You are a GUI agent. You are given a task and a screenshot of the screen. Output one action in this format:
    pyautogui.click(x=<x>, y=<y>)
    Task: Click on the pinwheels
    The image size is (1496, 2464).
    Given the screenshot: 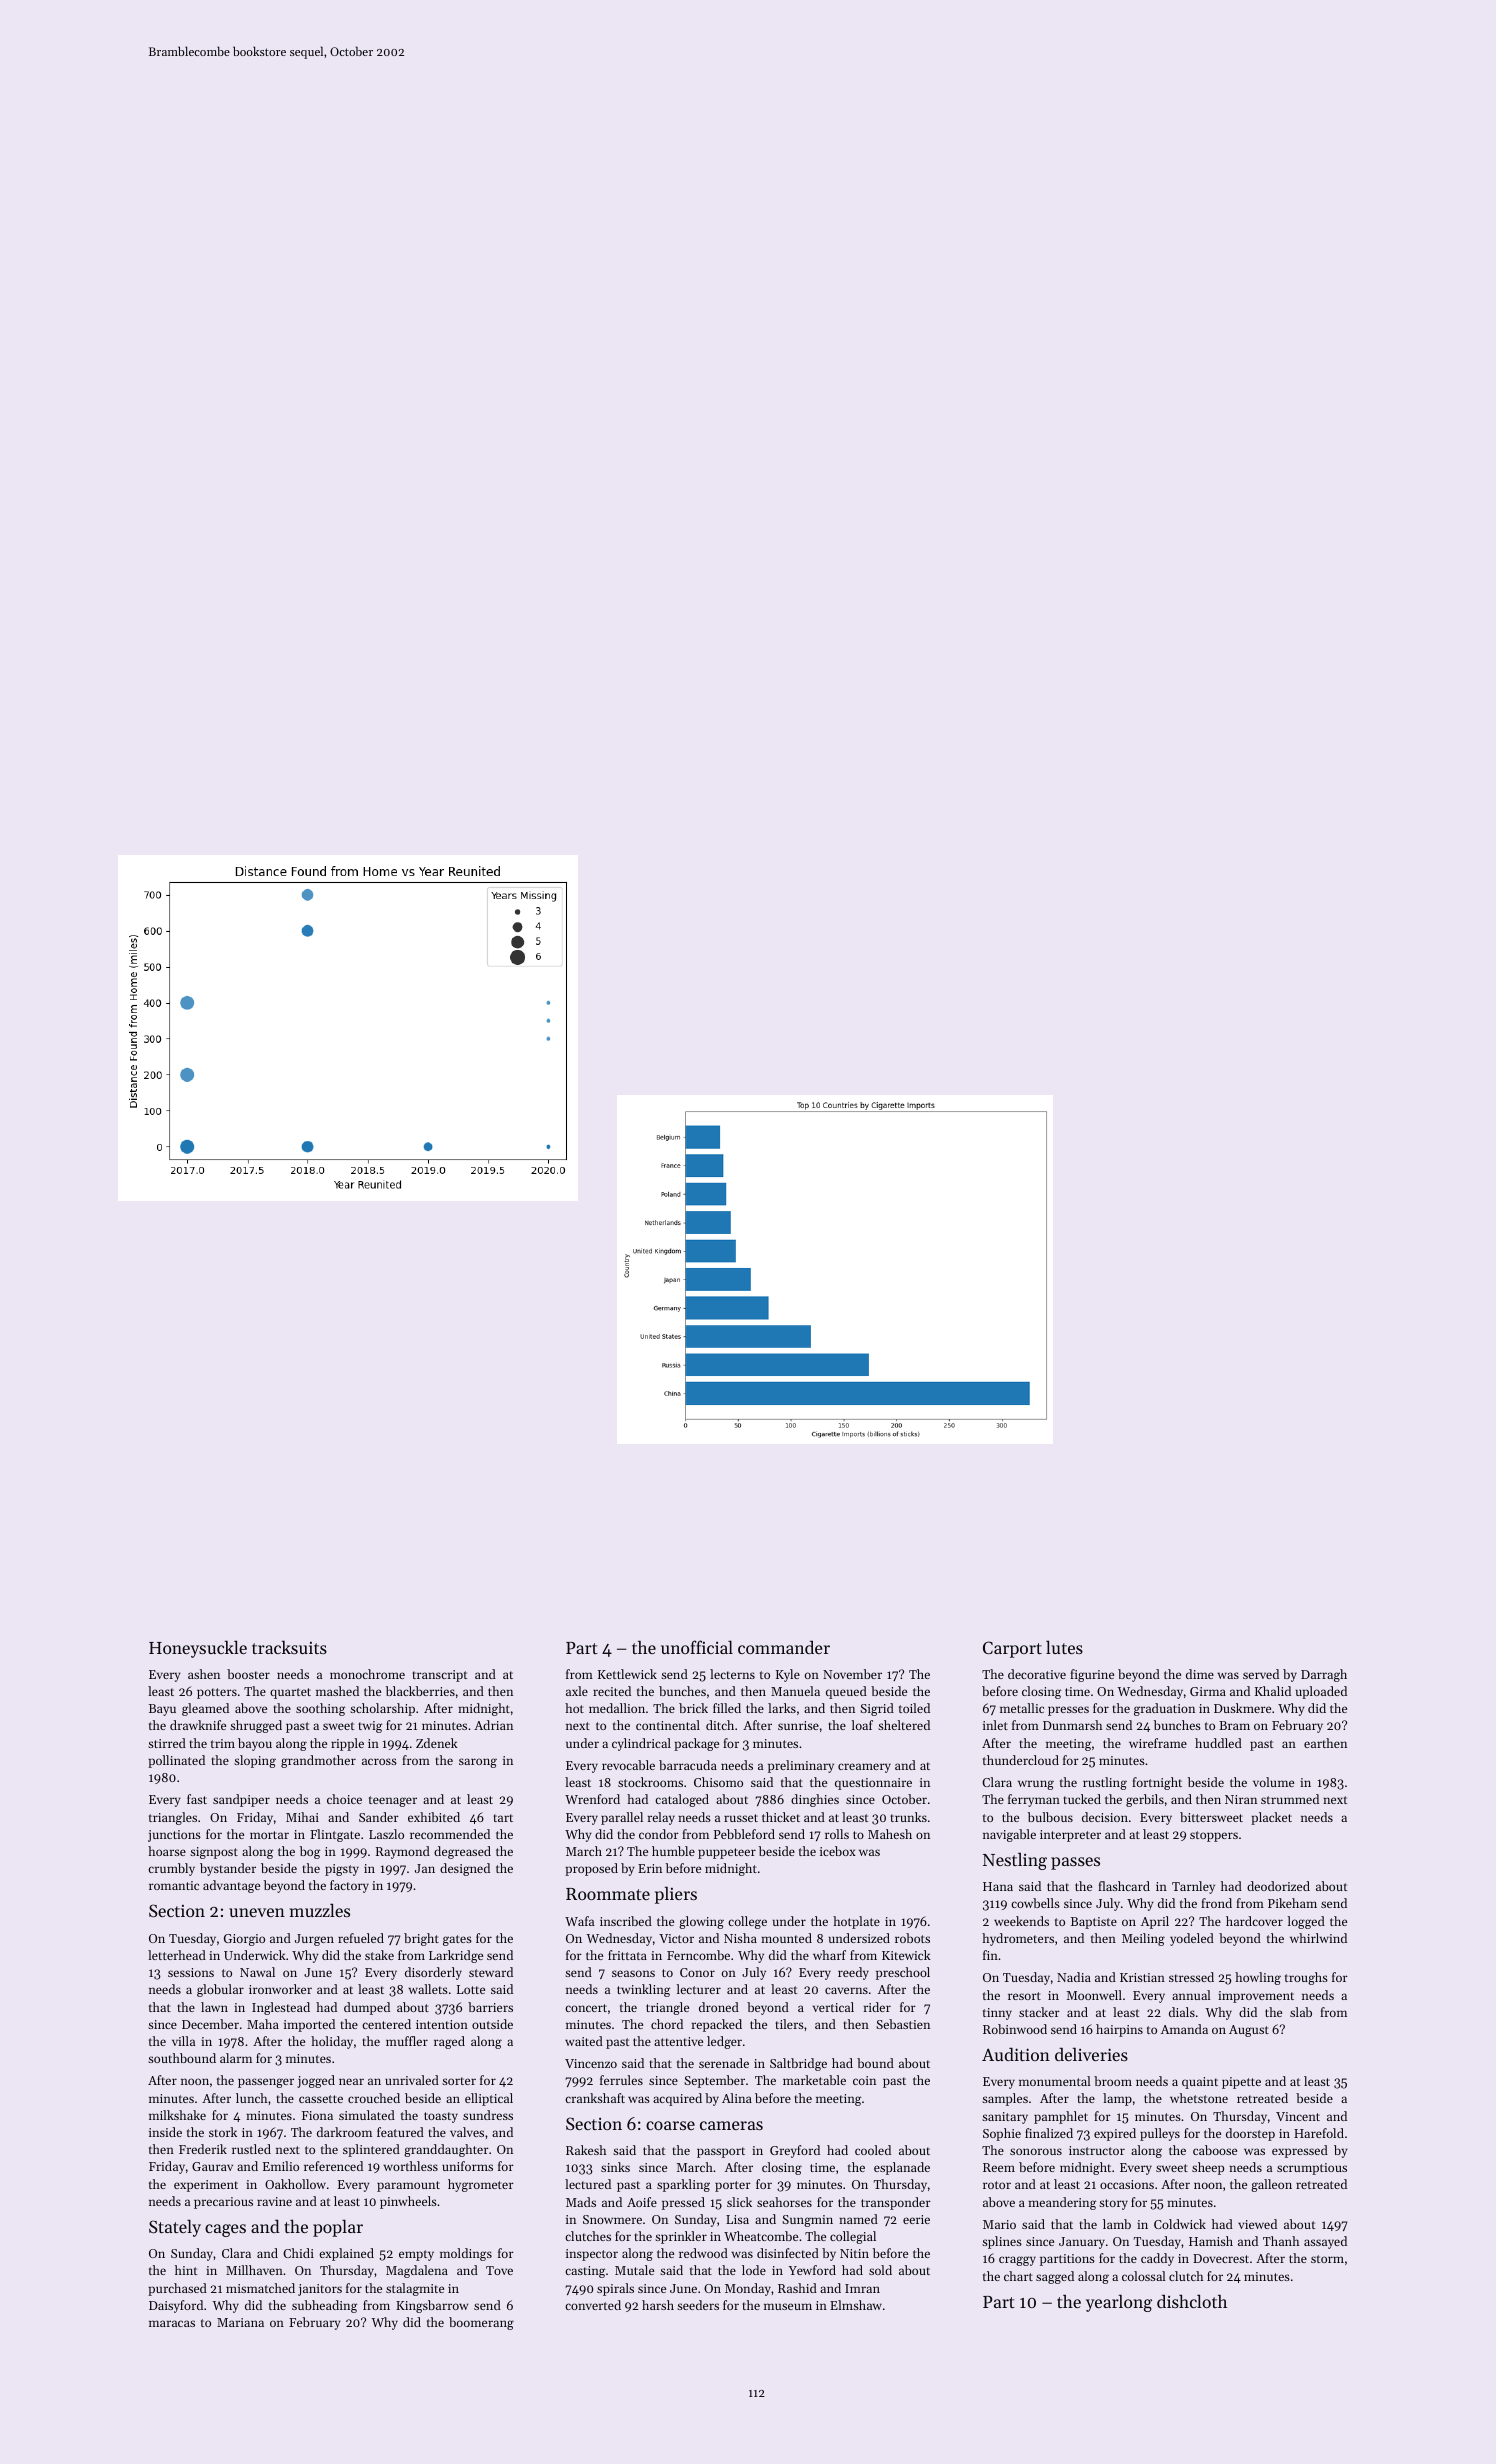 What is the action you would take?
    pyautogui.click(x=408, y=2202)
